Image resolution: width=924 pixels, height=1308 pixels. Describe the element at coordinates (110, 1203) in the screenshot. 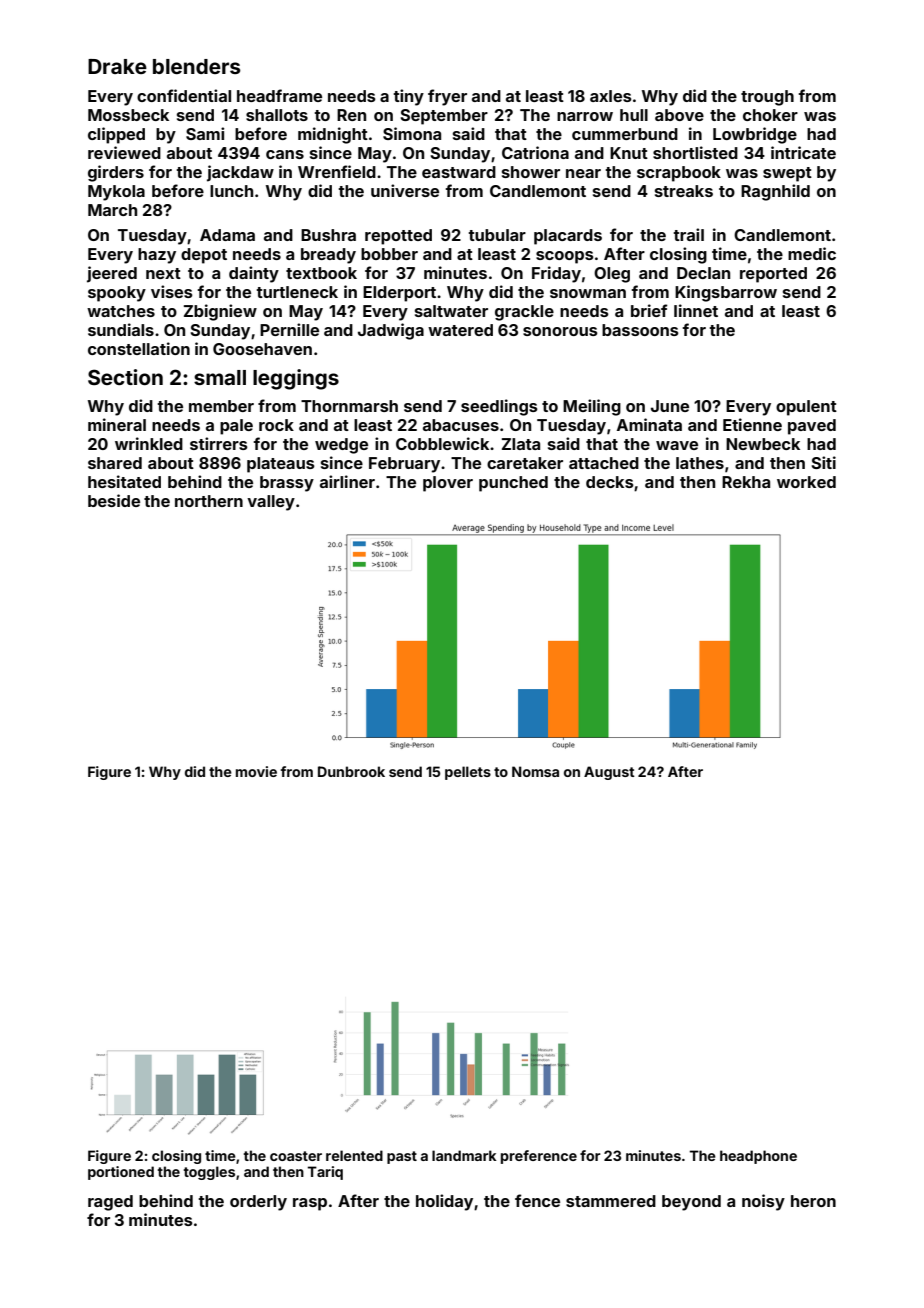

I see `raged` at that location.
